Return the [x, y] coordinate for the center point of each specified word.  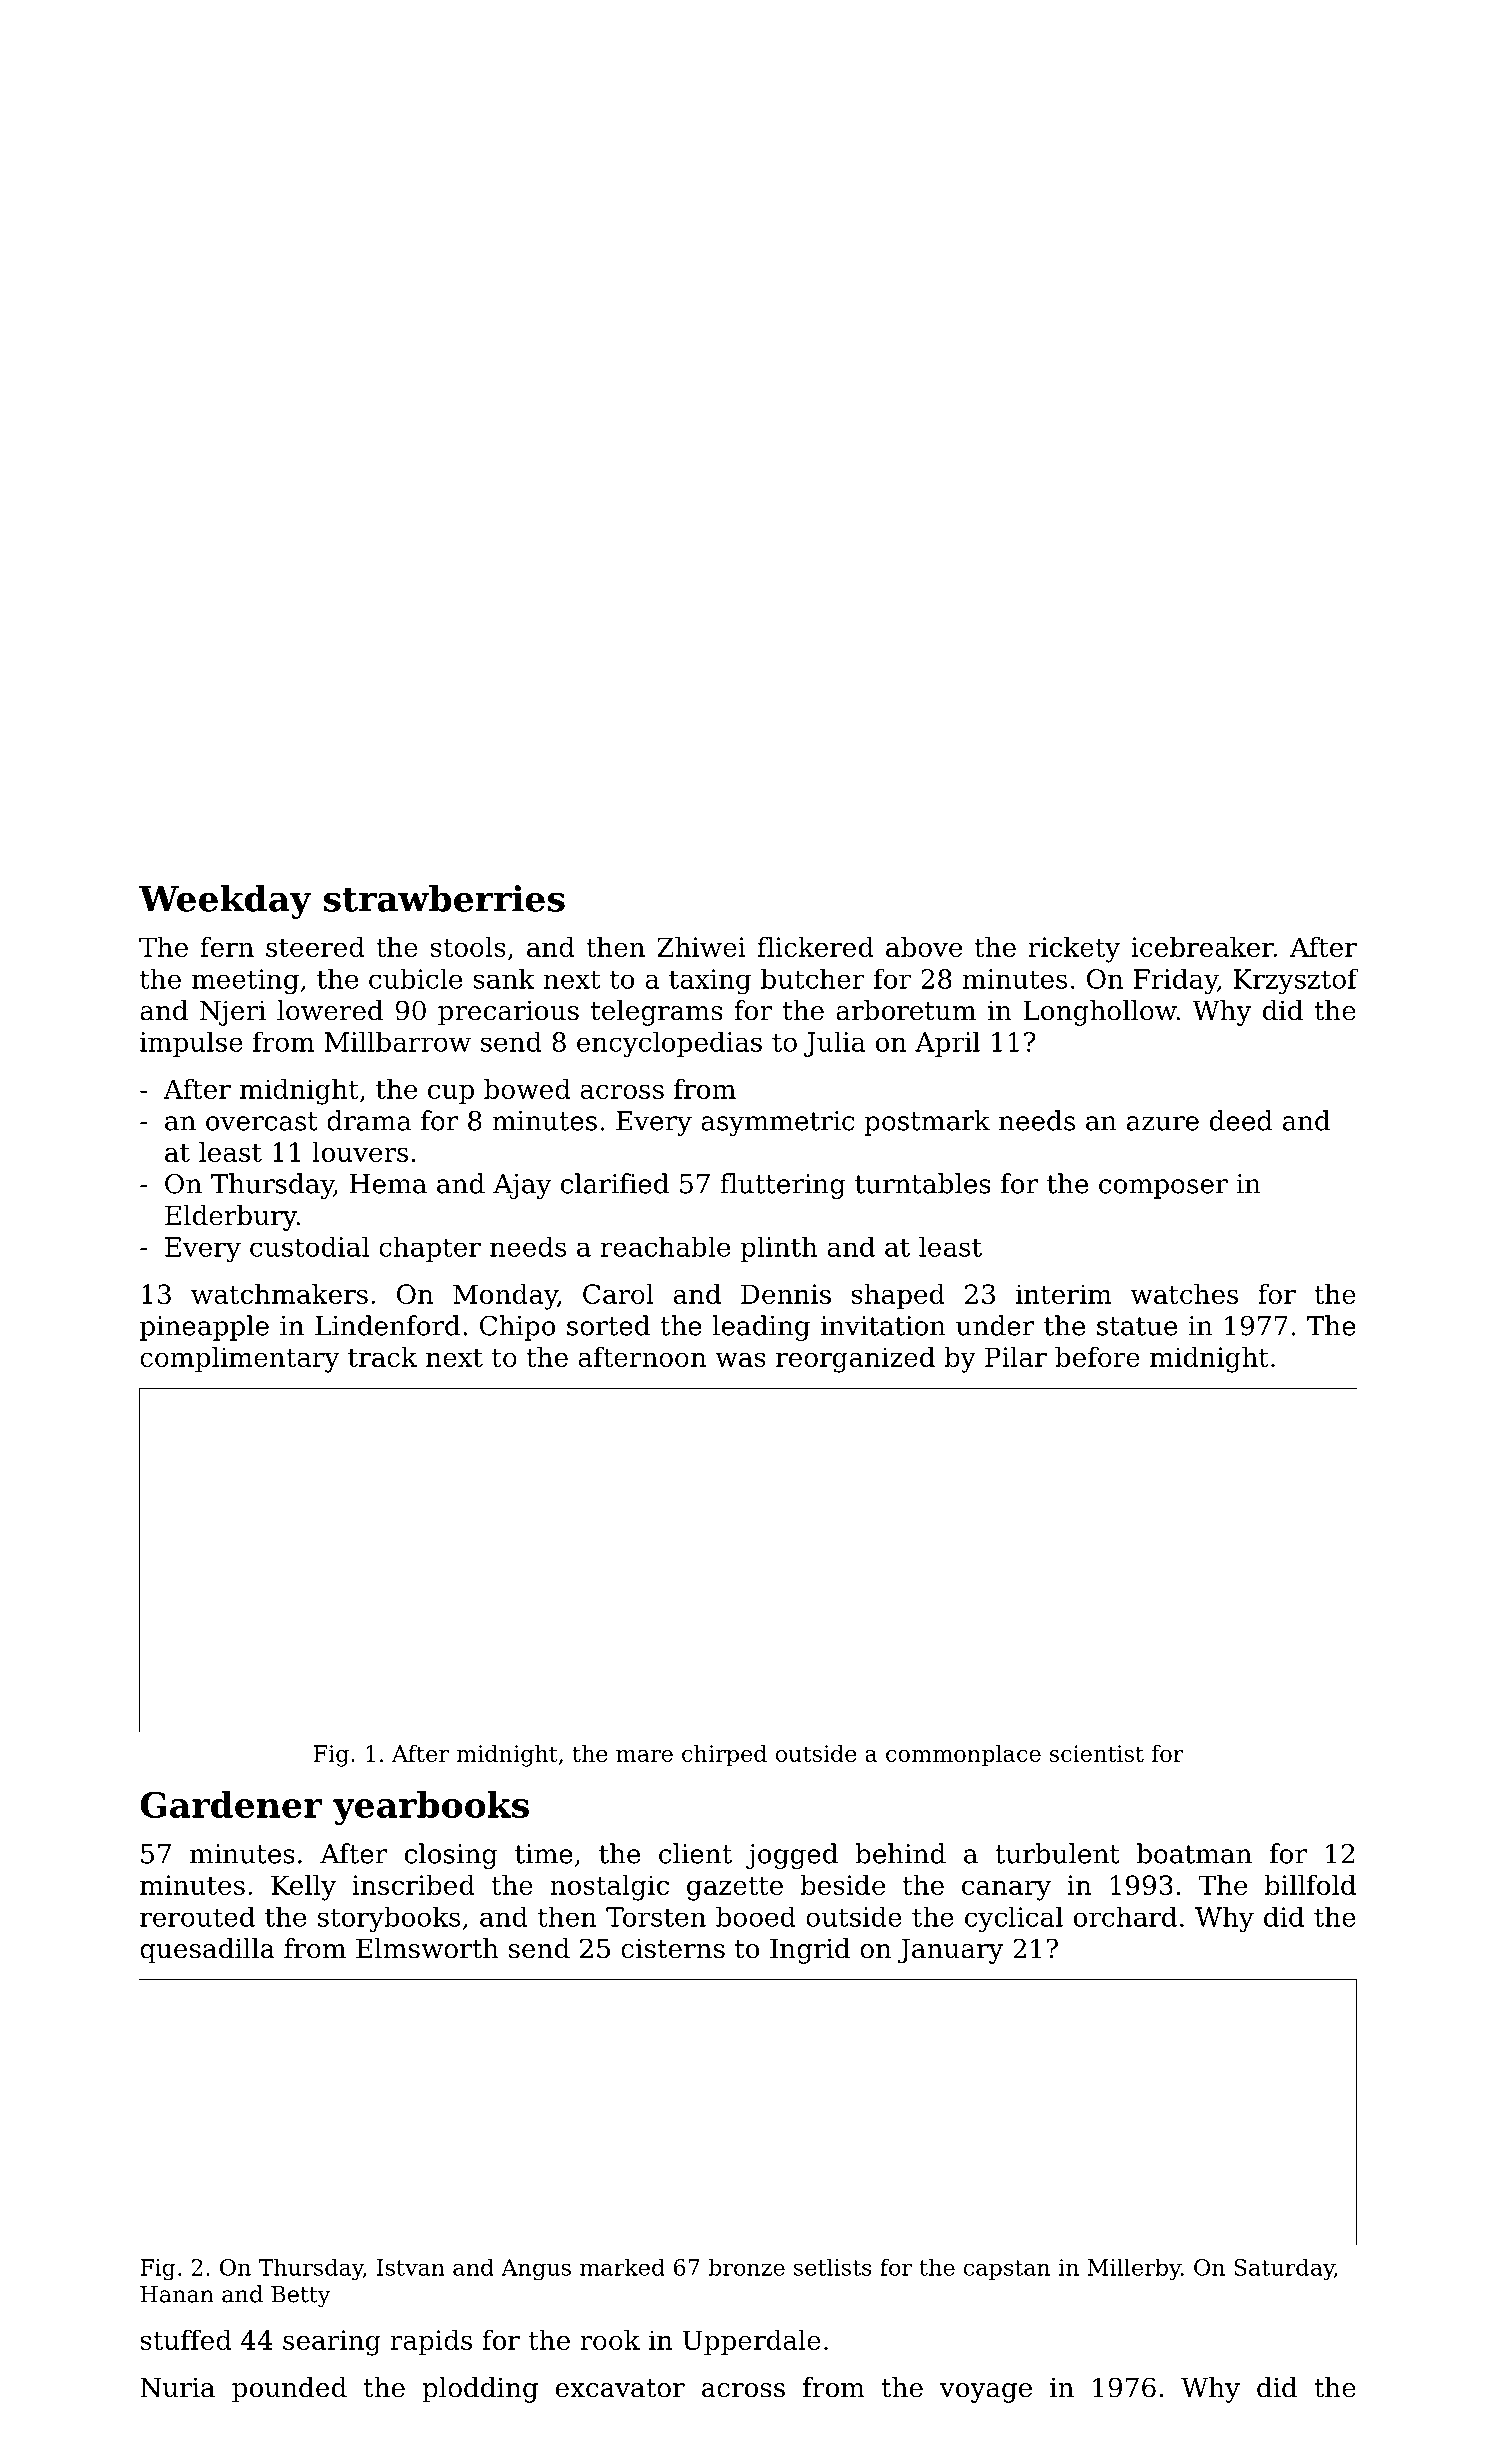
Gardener [231, 1804]
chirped [724, 1756]
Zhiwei [701, 947]
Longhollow [1100, 1013]
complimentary [239, 1360]
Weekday [225, 902]
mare [644, 1756]
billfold [1310, 1885]
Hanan [177, 2294]
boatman [1194, 1853]
